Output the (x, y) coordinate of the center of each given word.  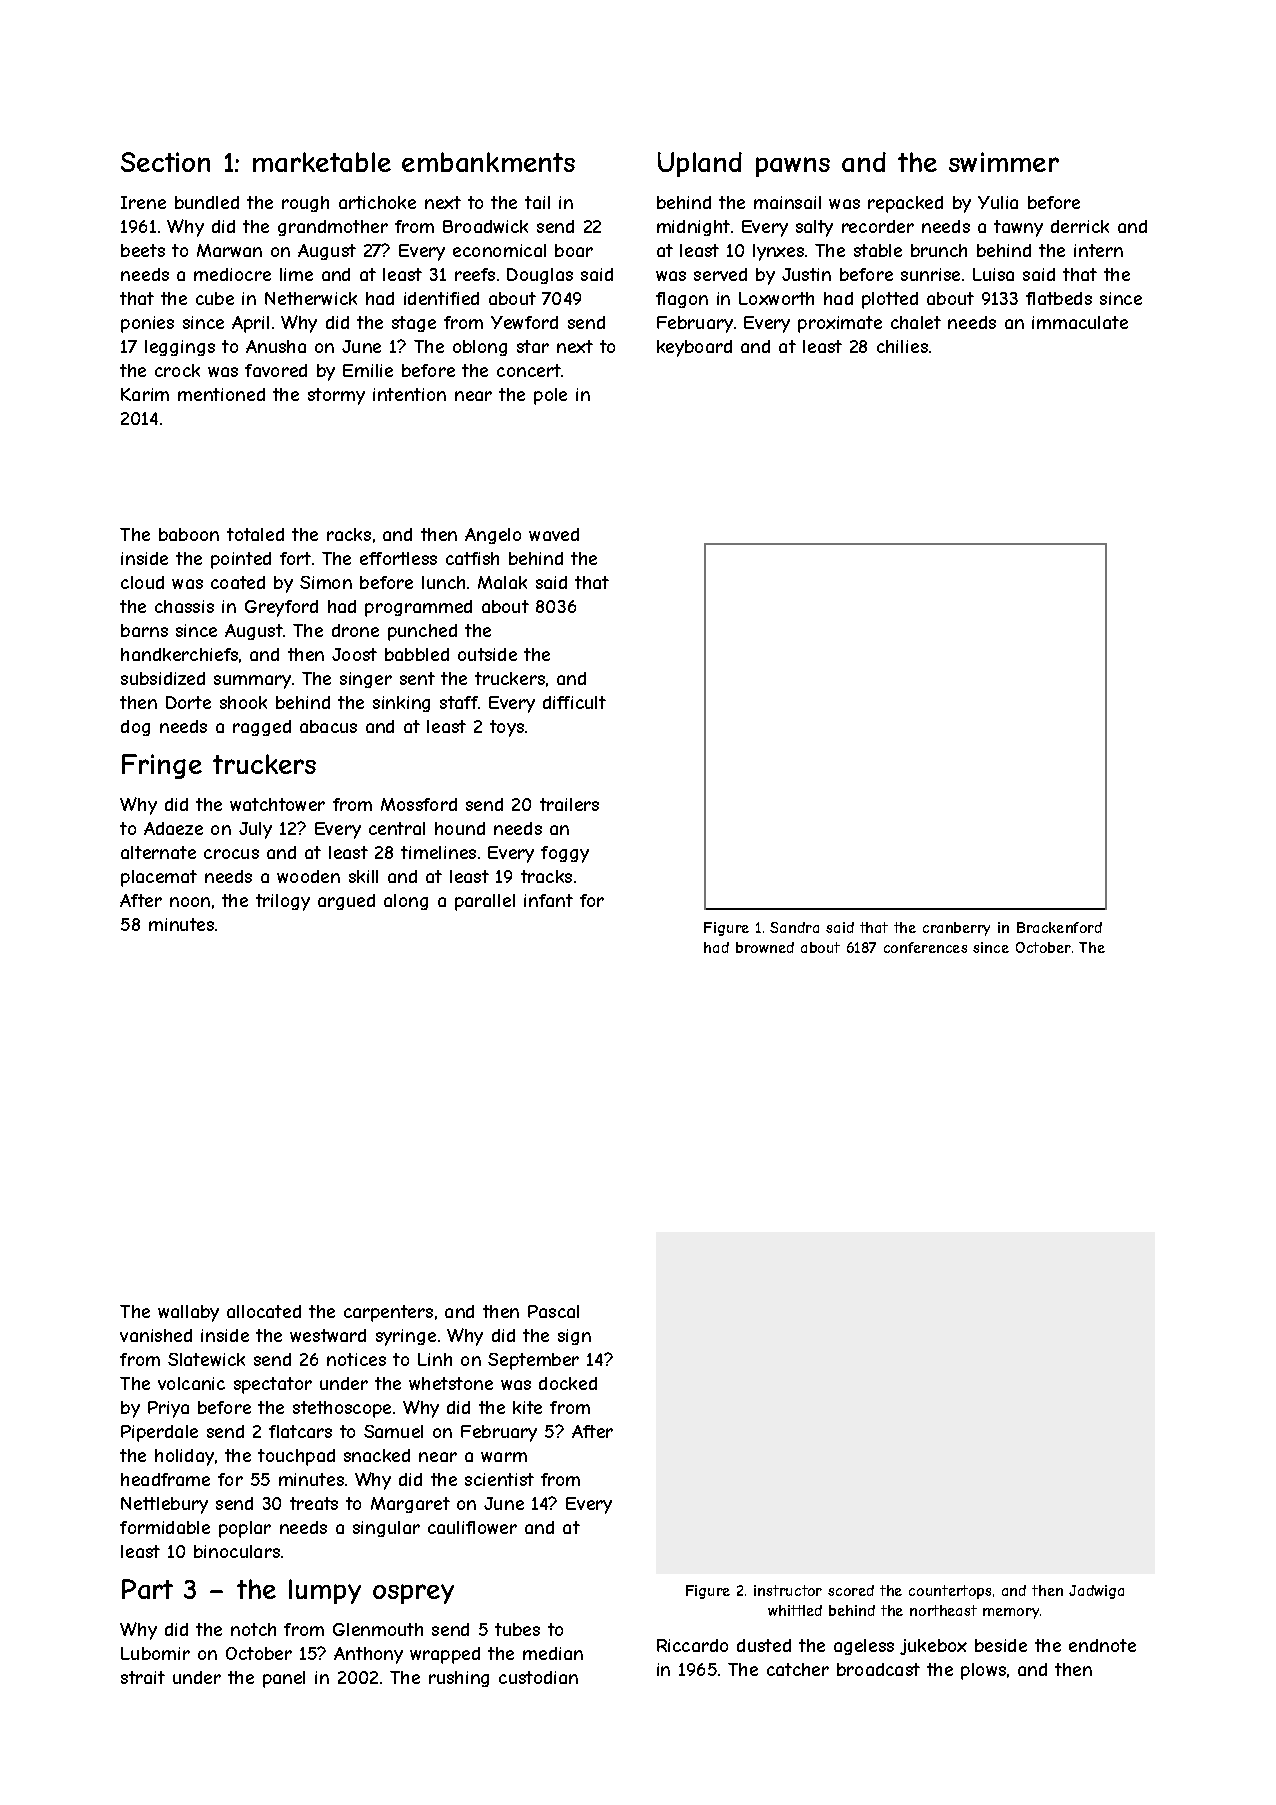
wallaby (188, 1313)
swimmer (1004, 162)
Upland (700, 164)
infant (548, 900)
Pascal (553, 1311)
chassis (184, 606)
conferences (925, 947)
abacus (328, 726)
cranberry (956, 929)
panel (284, 1679)
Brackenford (1059, 927)
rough (305, 204)
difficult (574, 702)
